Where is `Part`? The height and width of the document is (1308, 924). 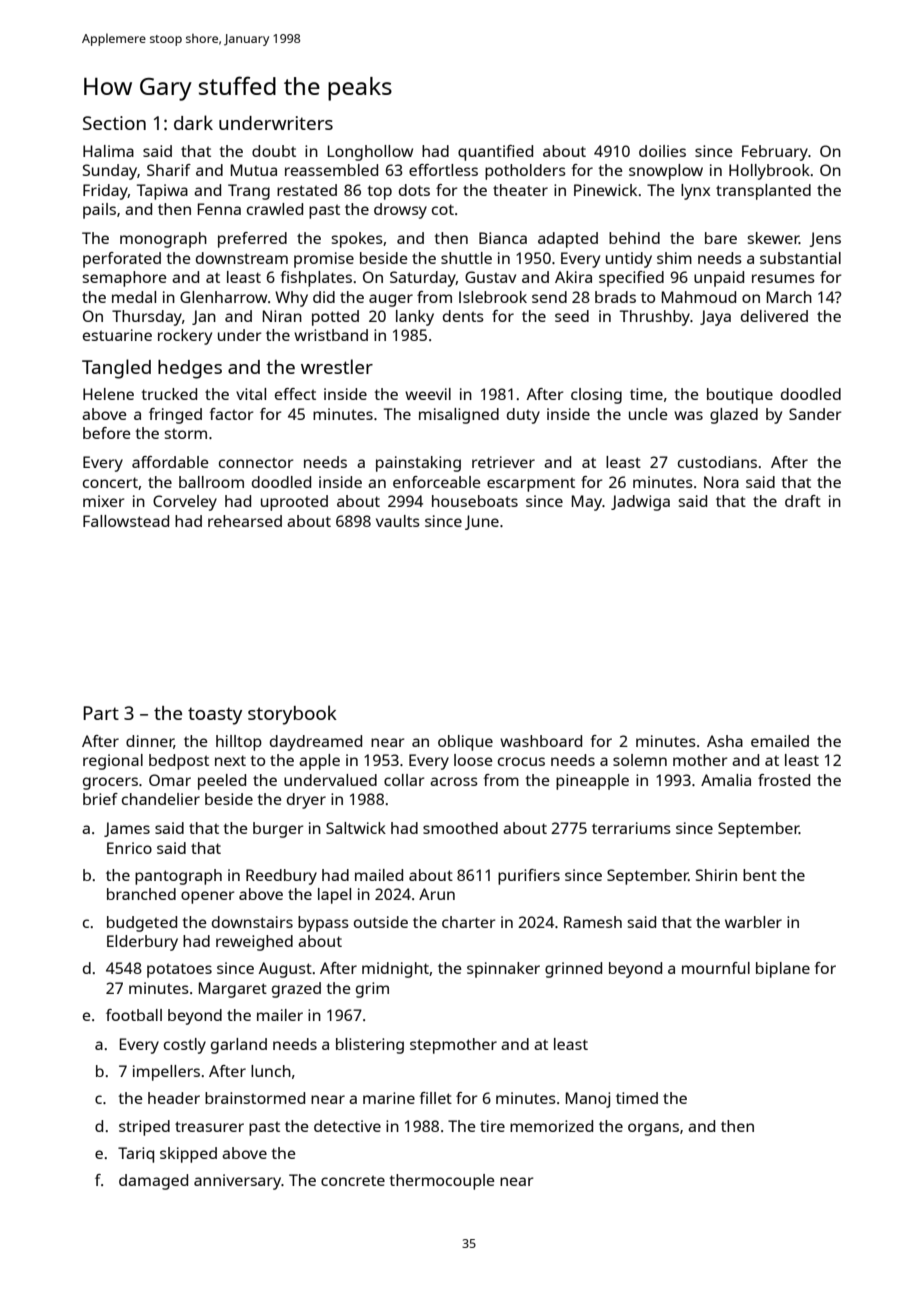
Part is located at coordinates (101, 713).
